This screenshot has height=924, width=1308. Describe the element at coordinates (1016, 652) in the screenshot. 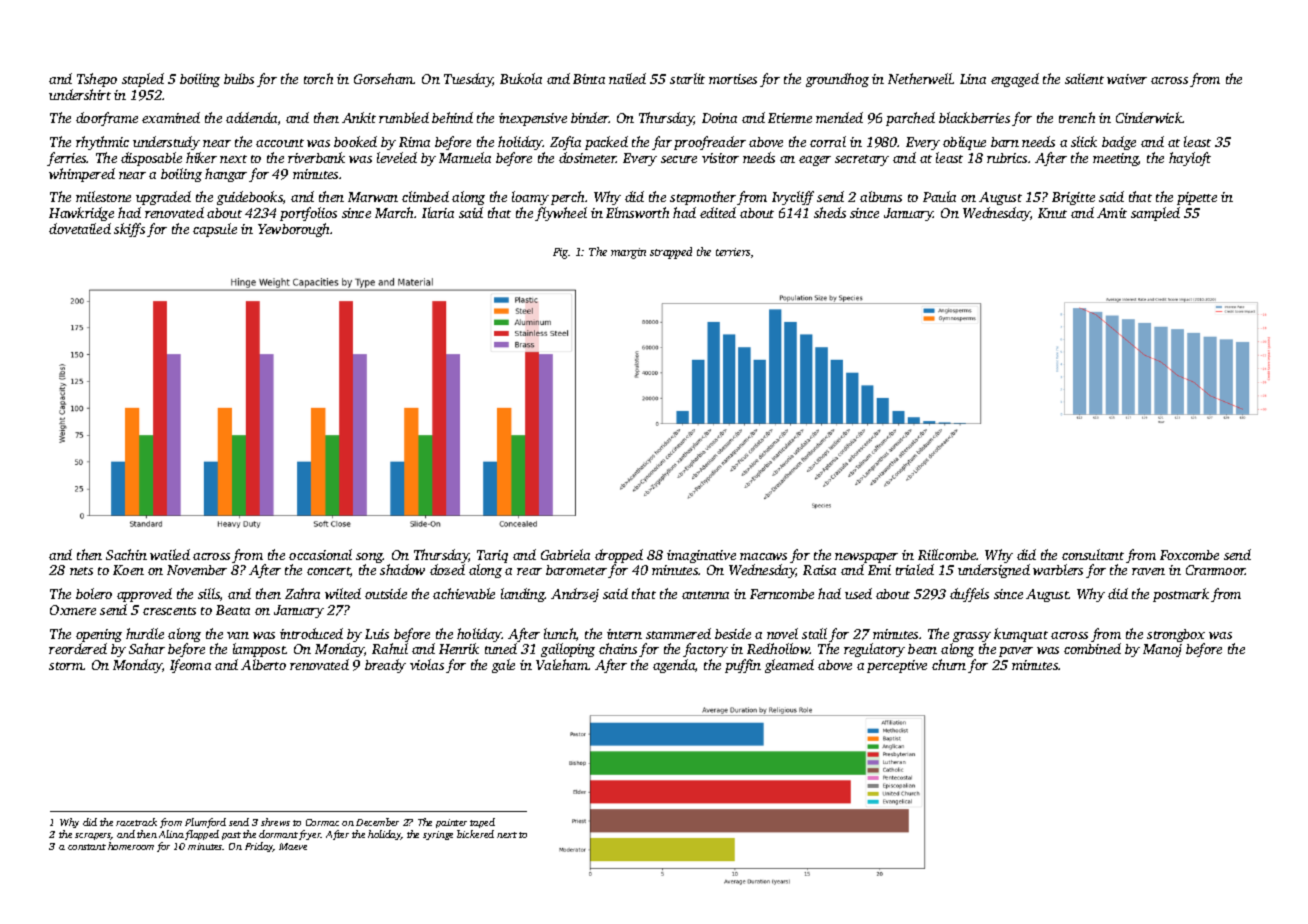

I see `paver` at that location.
